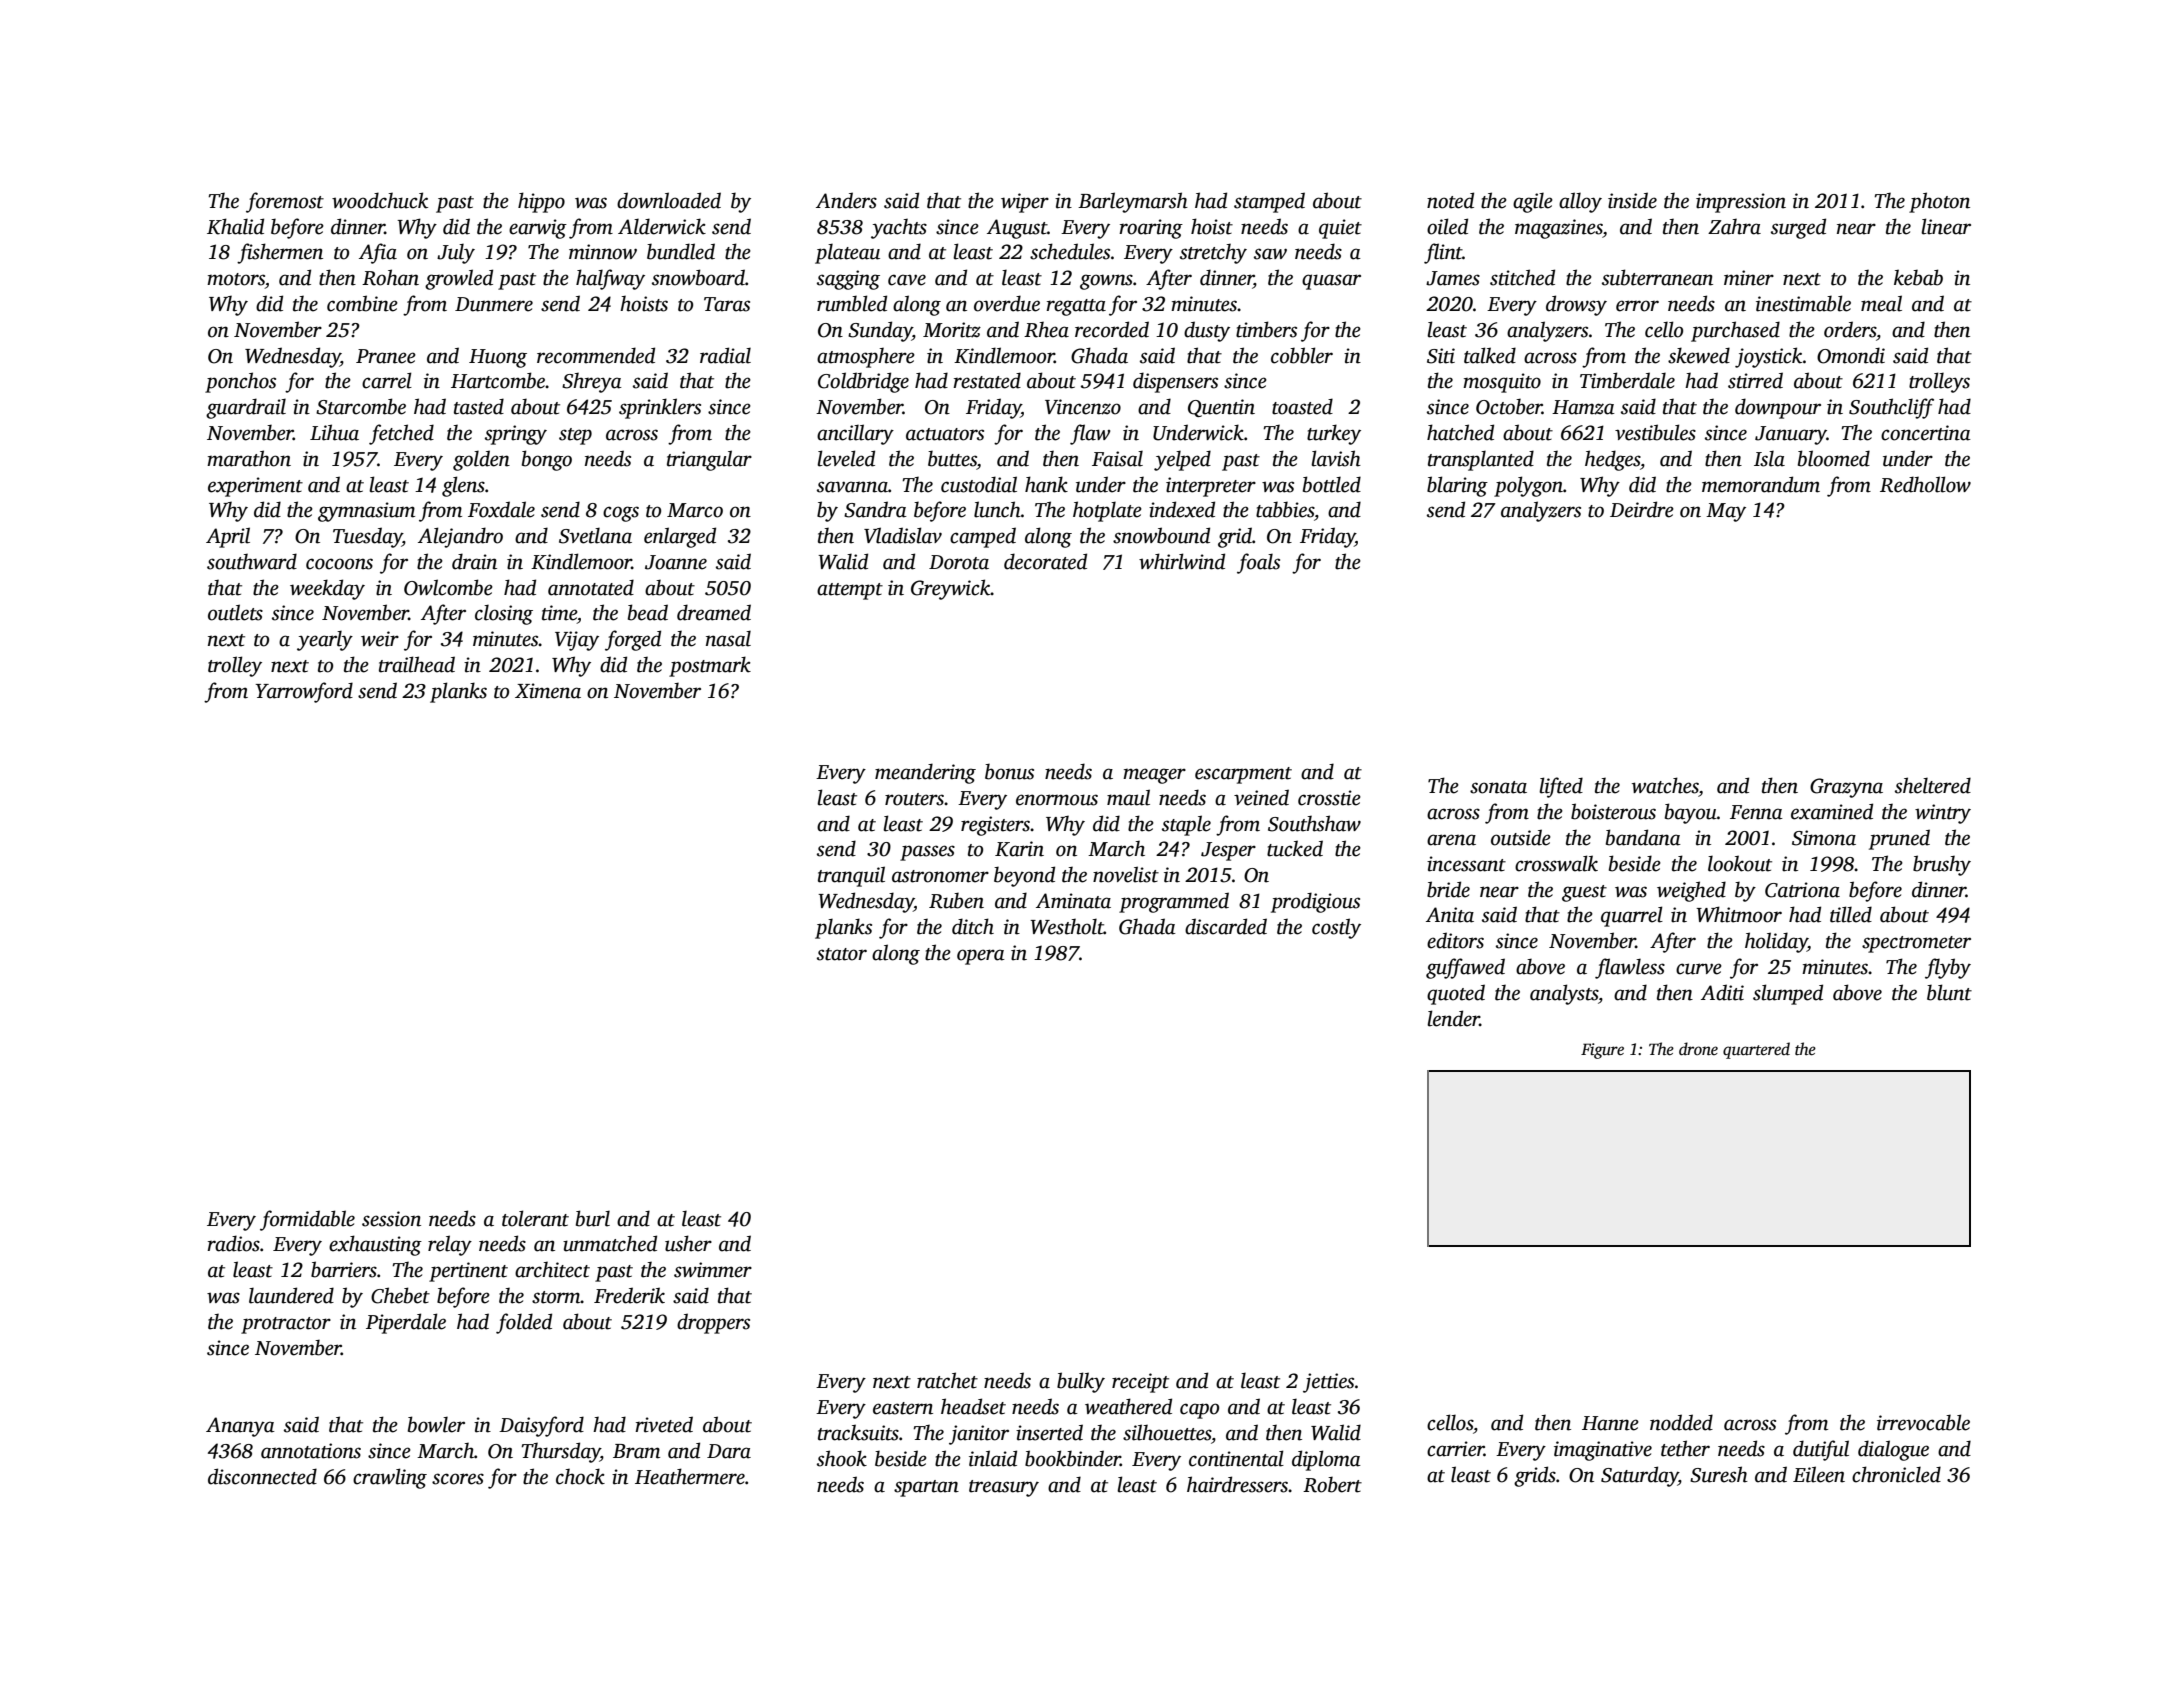  I want to click on protractor, so click(286, 1325).
